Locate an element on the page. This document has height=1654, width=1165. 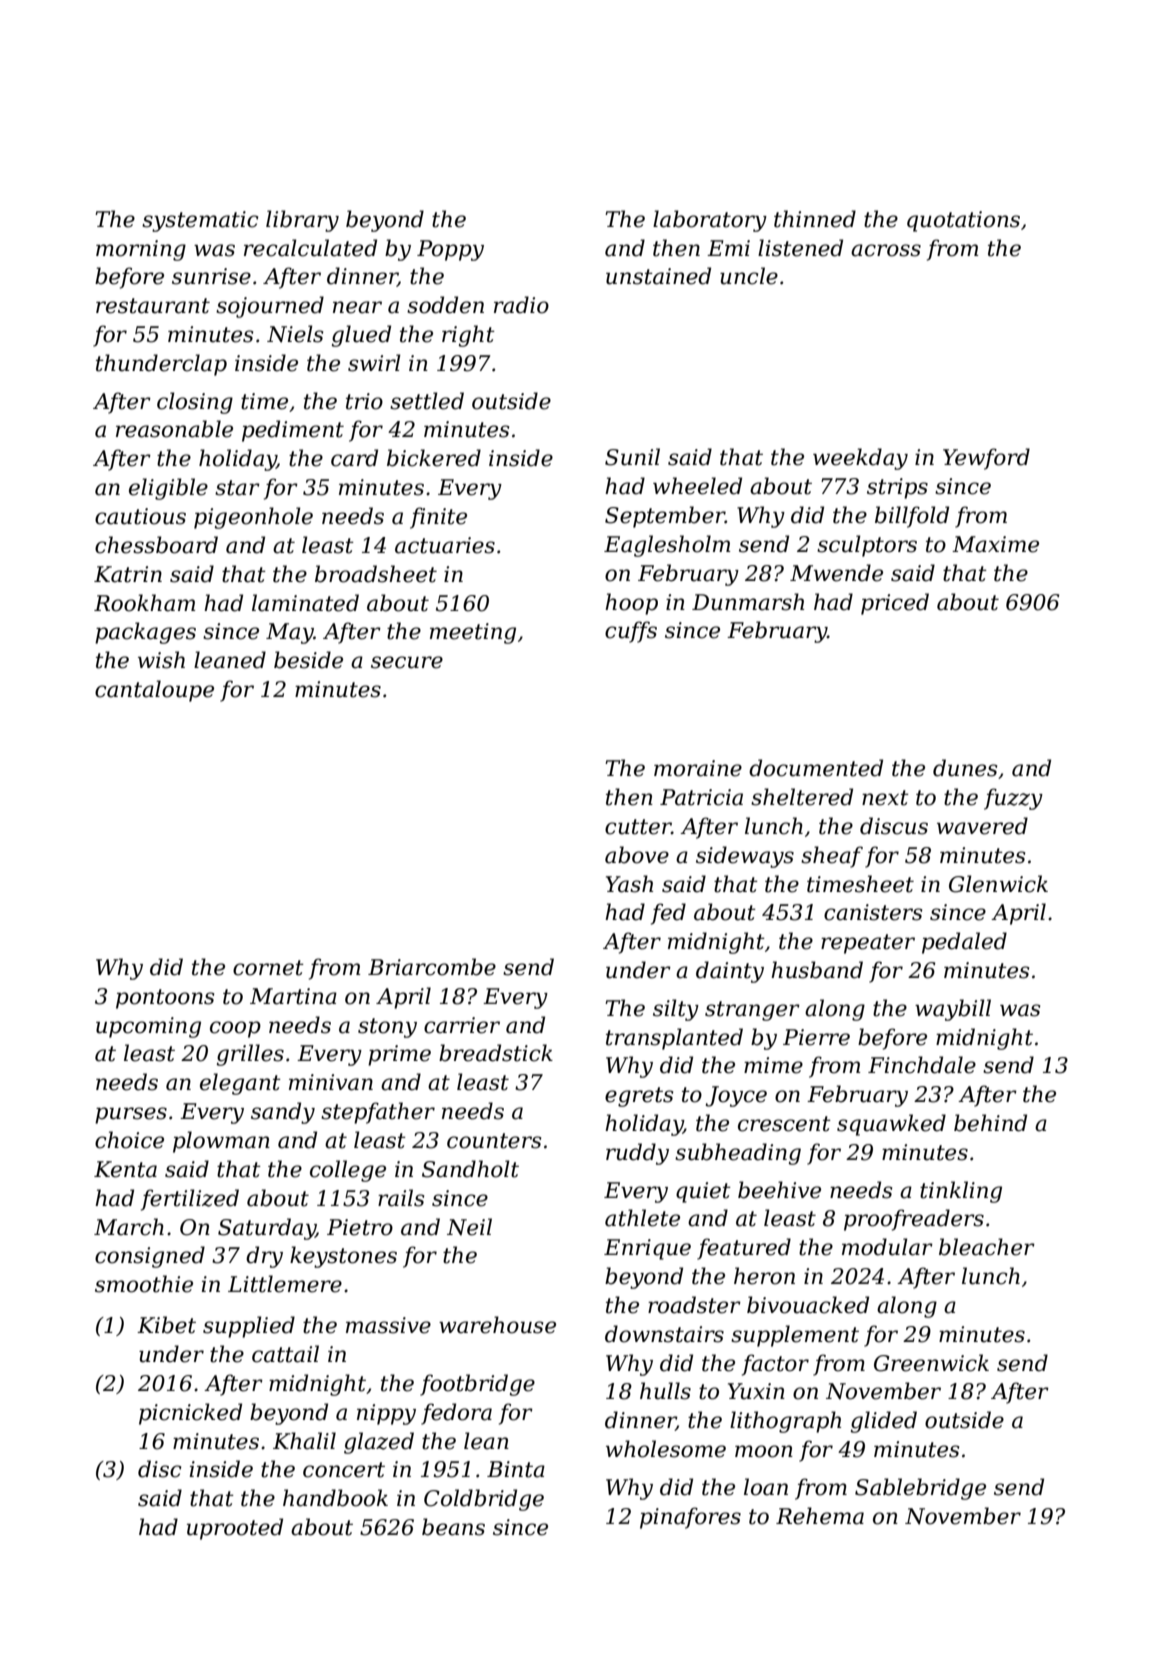
uprooted is located at coordinates (235, 1529).
